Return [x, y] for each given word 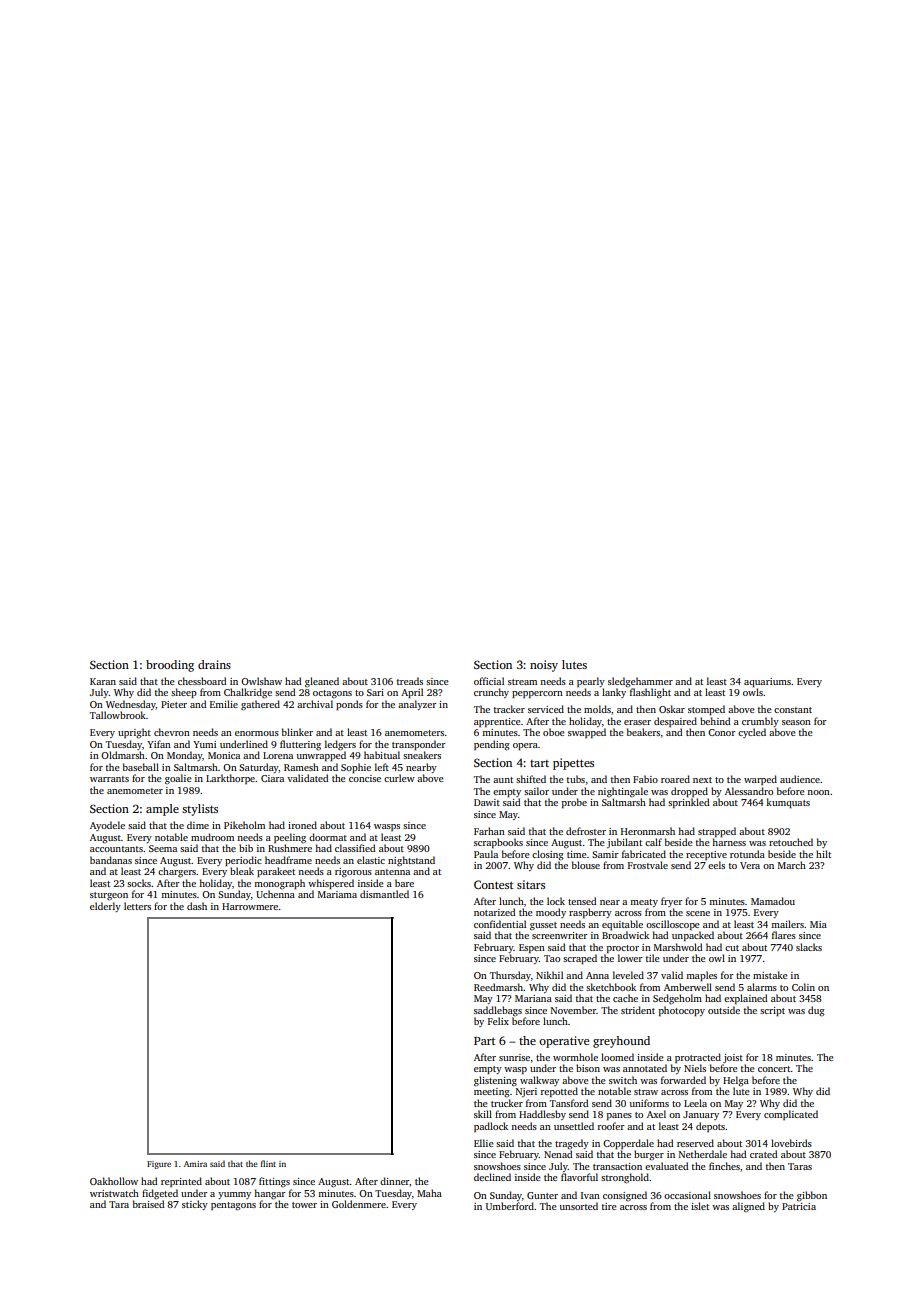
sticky [195, 1205]
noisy [544, 666]
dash [197, 906]
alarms [762, 987]
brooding [170, 666]
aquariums [767, 682]
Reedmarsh [498, 987]
